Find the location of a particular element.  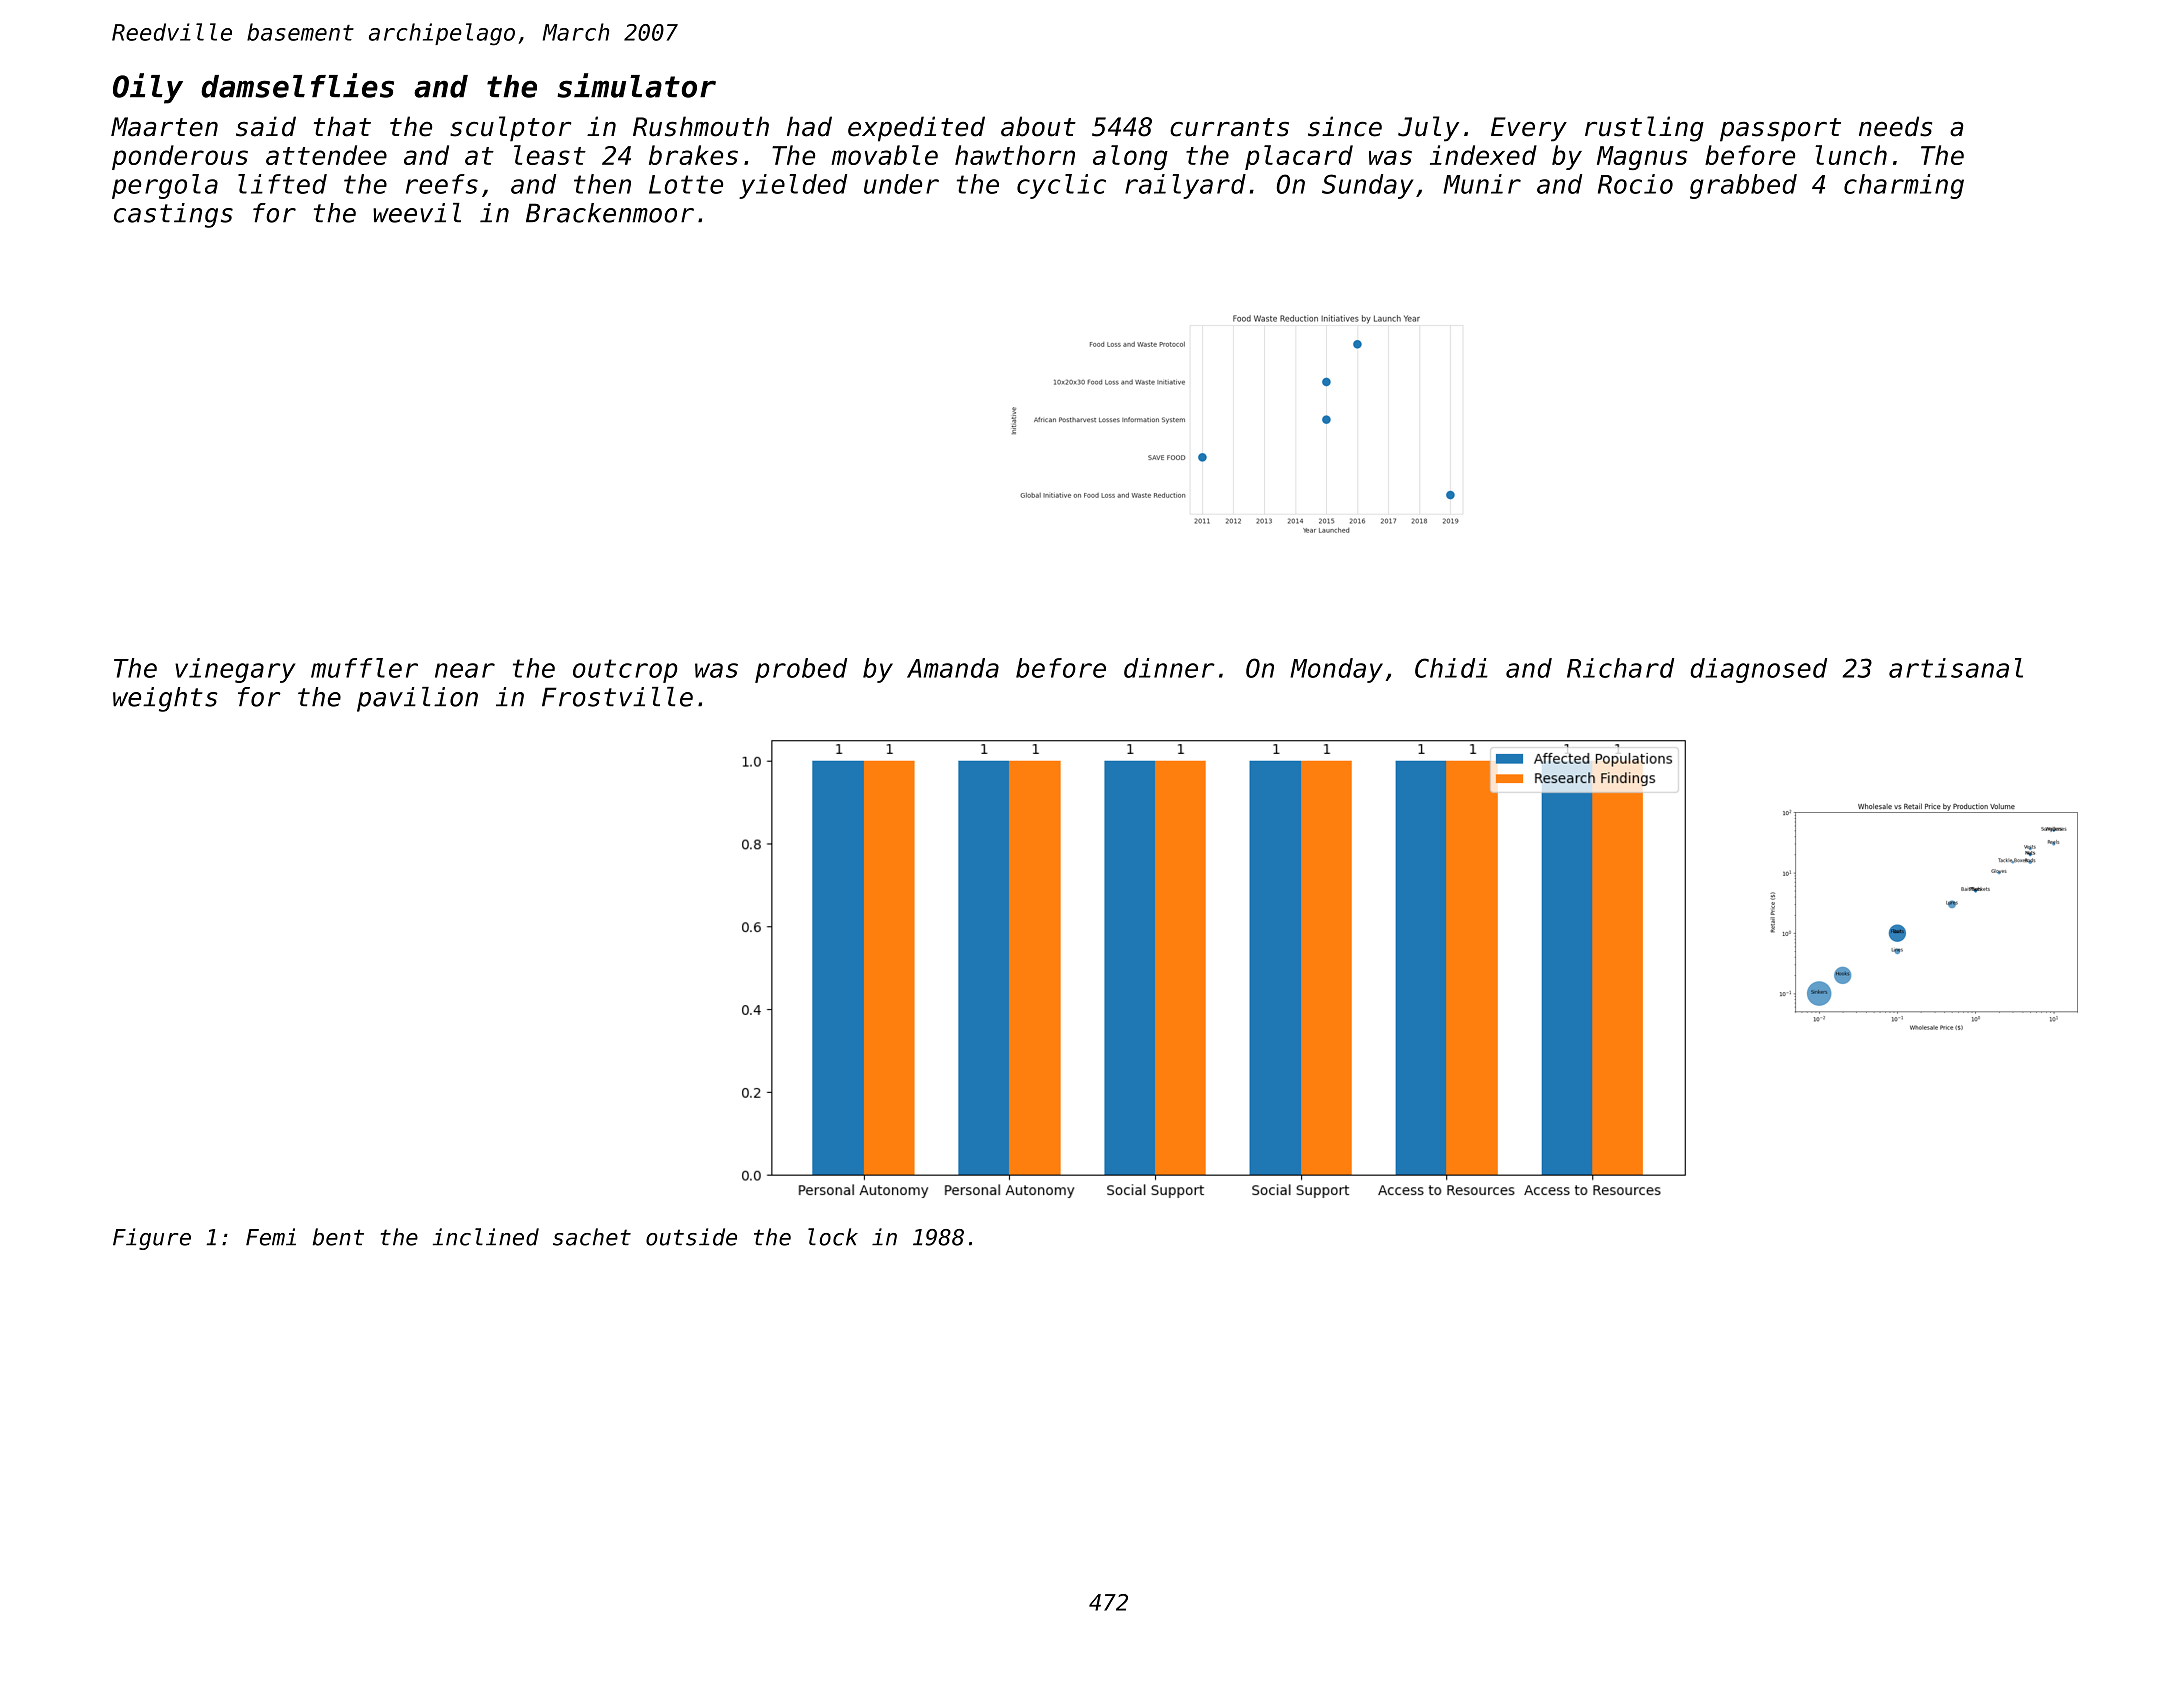

Oily is located at coordinates (148, 88).
